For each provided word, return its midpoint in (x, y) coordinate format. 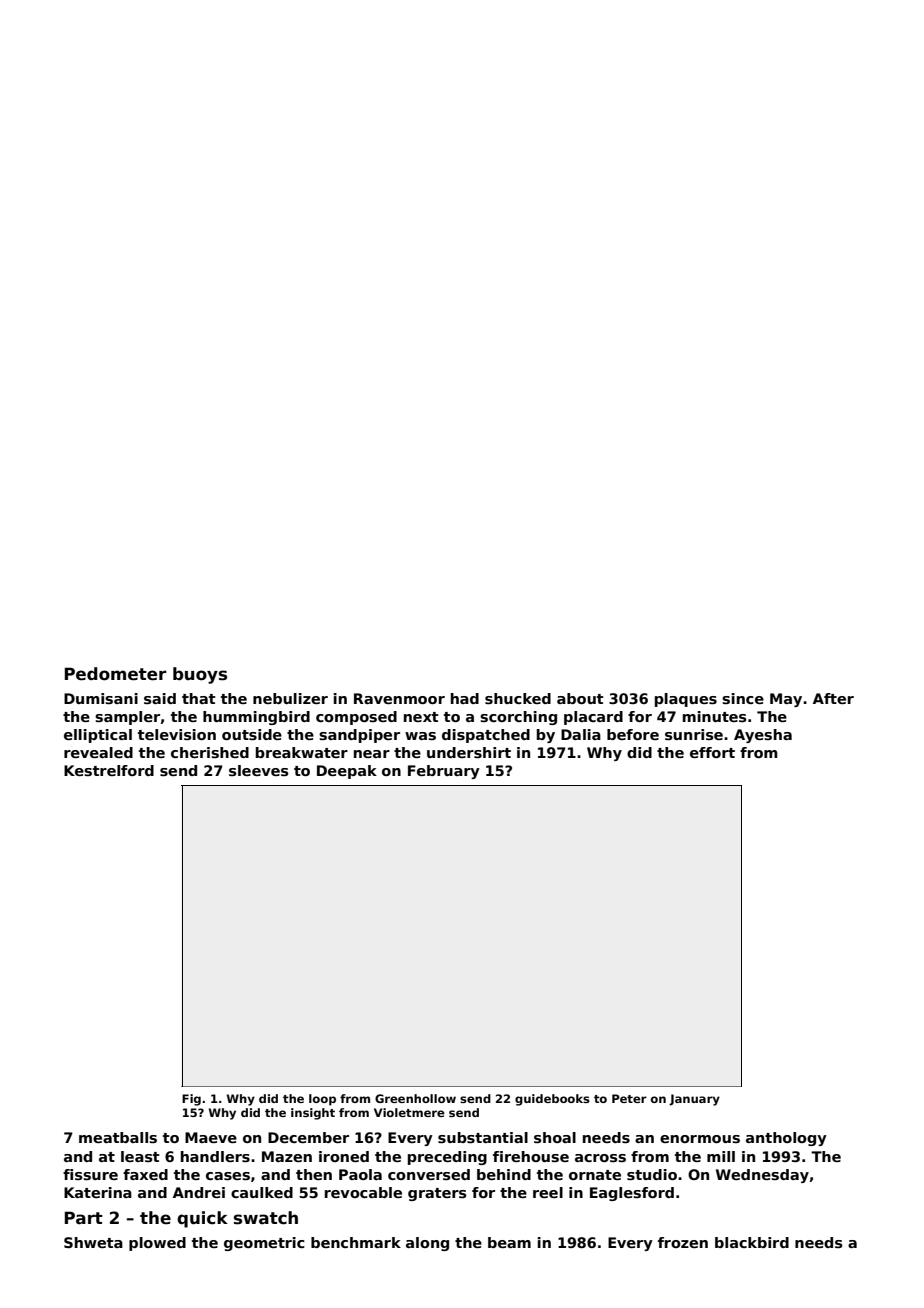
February (444, 772)
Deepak (347, 772)
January (694, 1100)
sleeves (259, 770)
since (743, 698)
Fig (191, 1100)
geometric (264, 1244)
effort (712, 752)
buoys (200, 675)
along (427, 1244)
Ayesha (763, 736)
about (580, 698)
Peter (629, 1098)
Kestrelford (109, 770)
